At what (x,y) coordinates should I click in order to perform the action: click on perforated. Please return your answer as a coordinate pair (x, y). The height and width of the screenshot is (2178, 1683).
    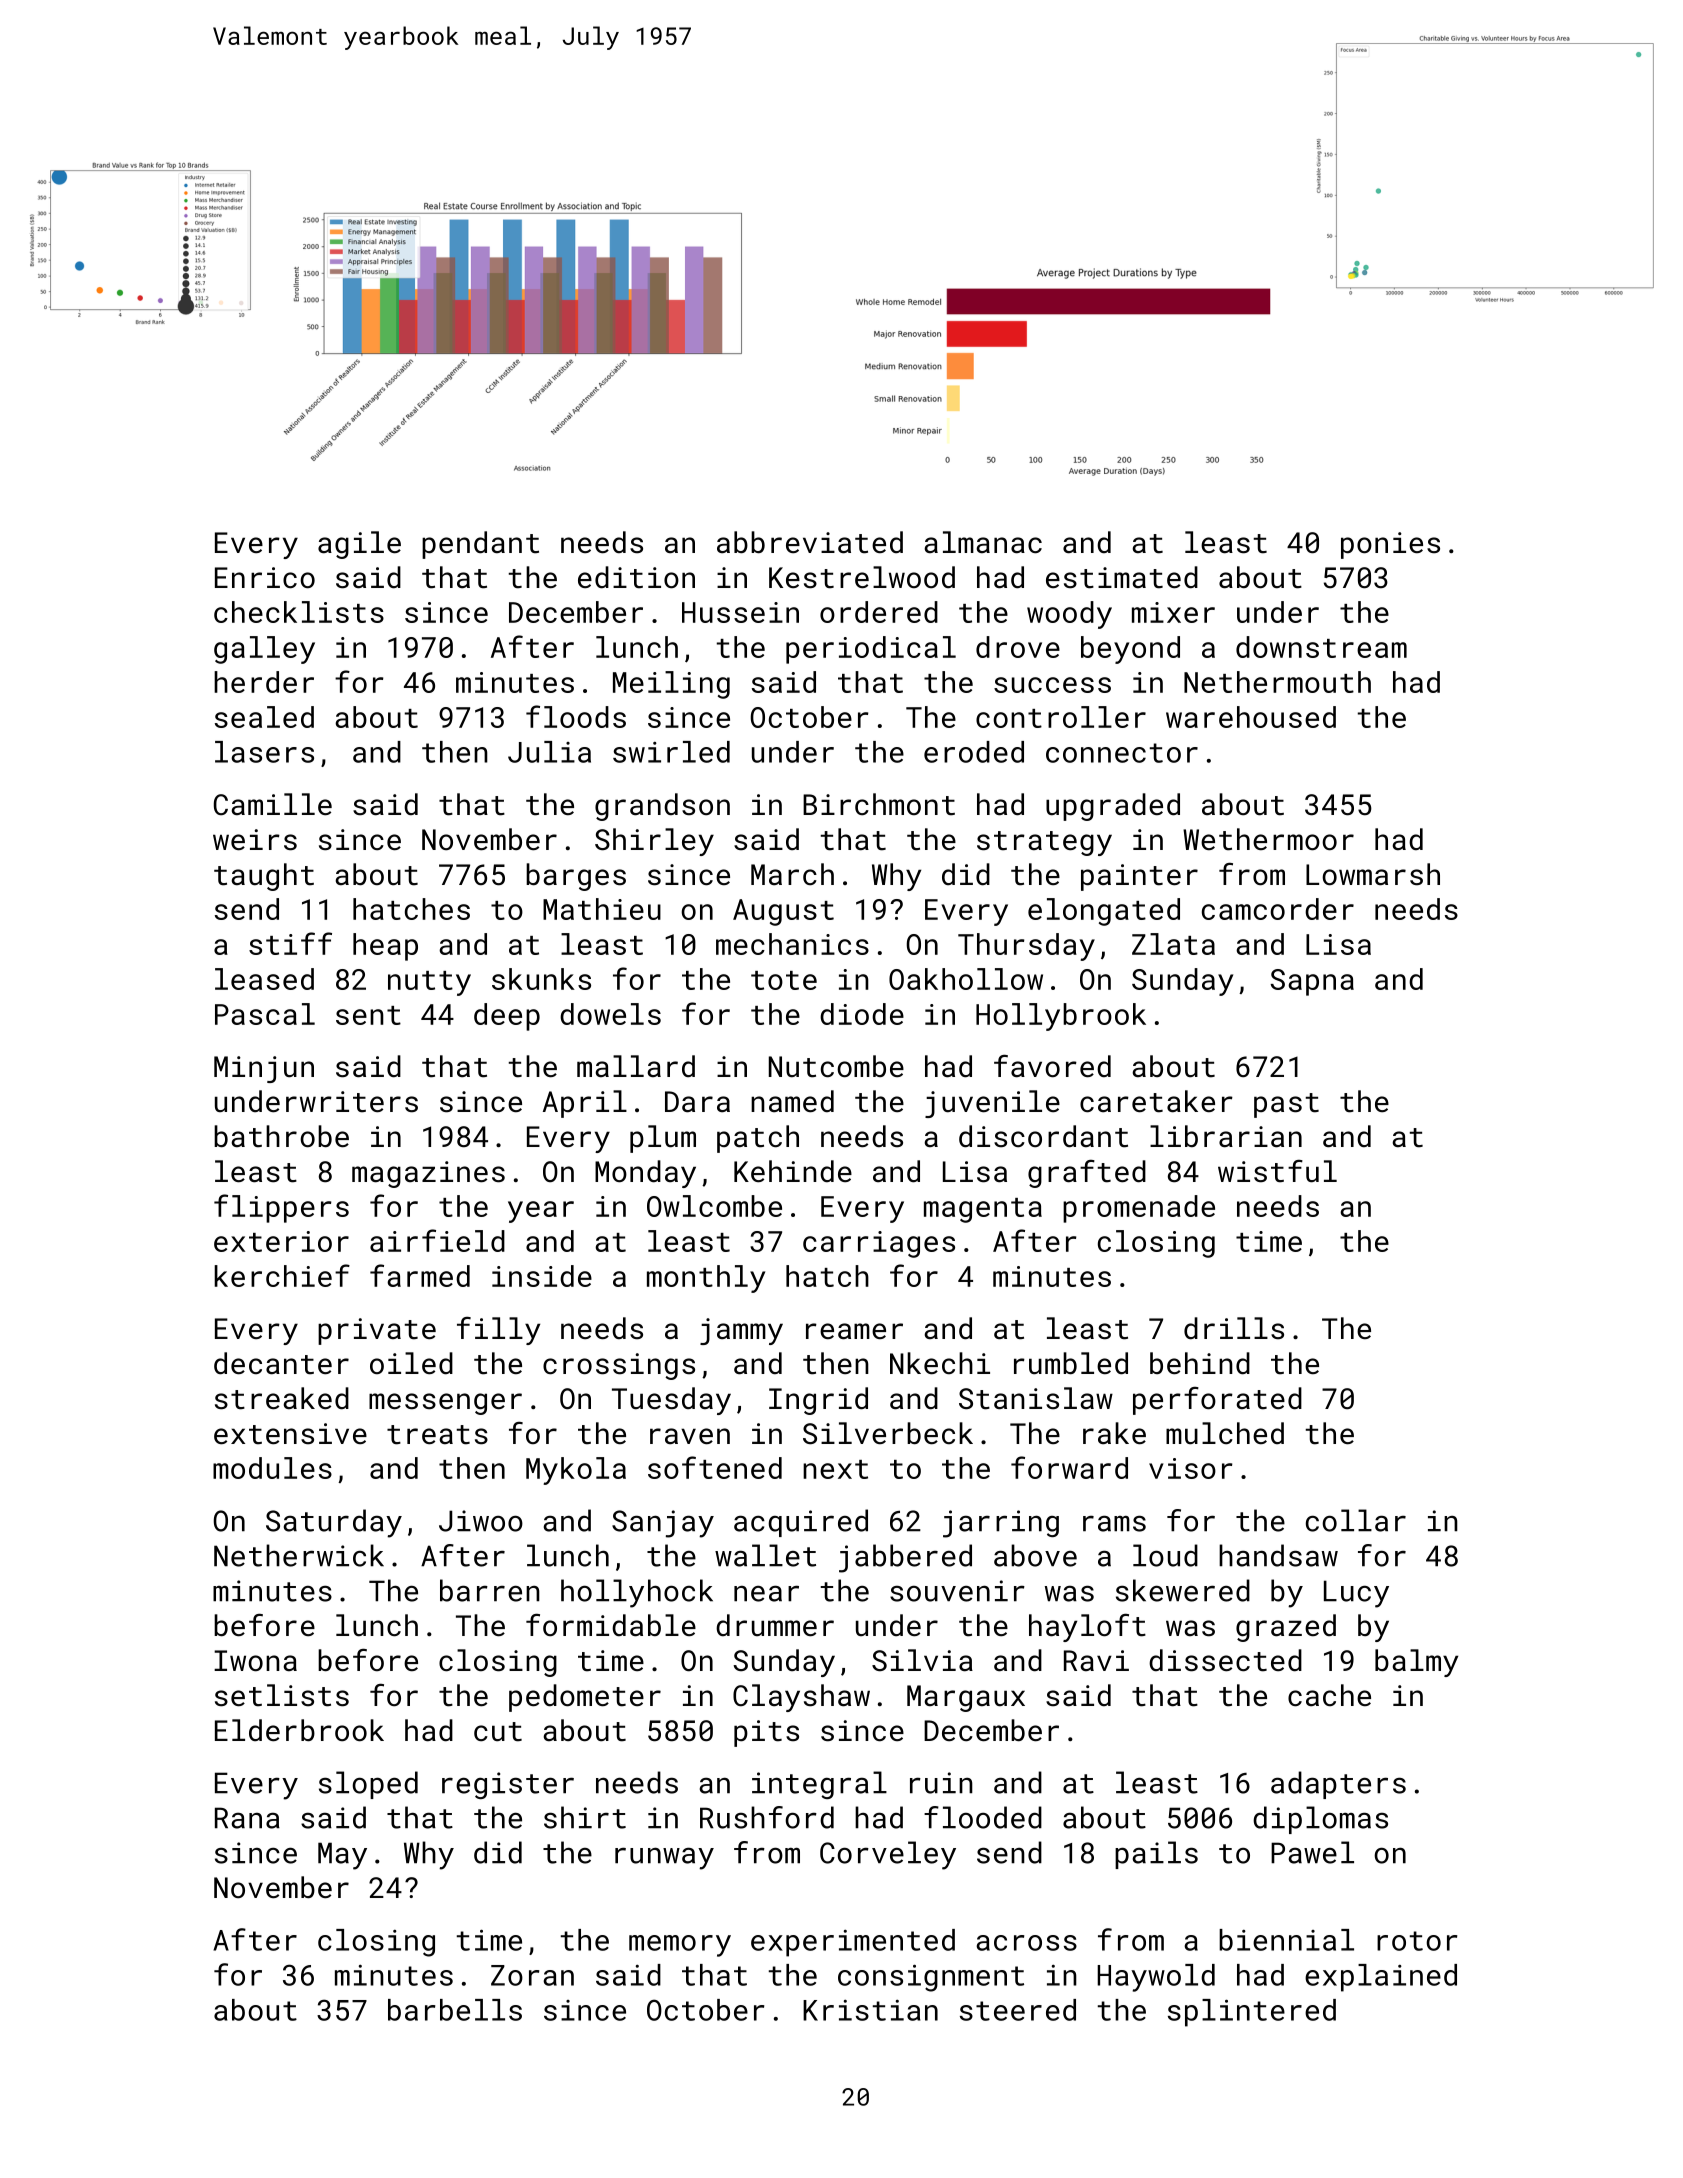
    Looking at the image, I should click on (1217, 1401).
